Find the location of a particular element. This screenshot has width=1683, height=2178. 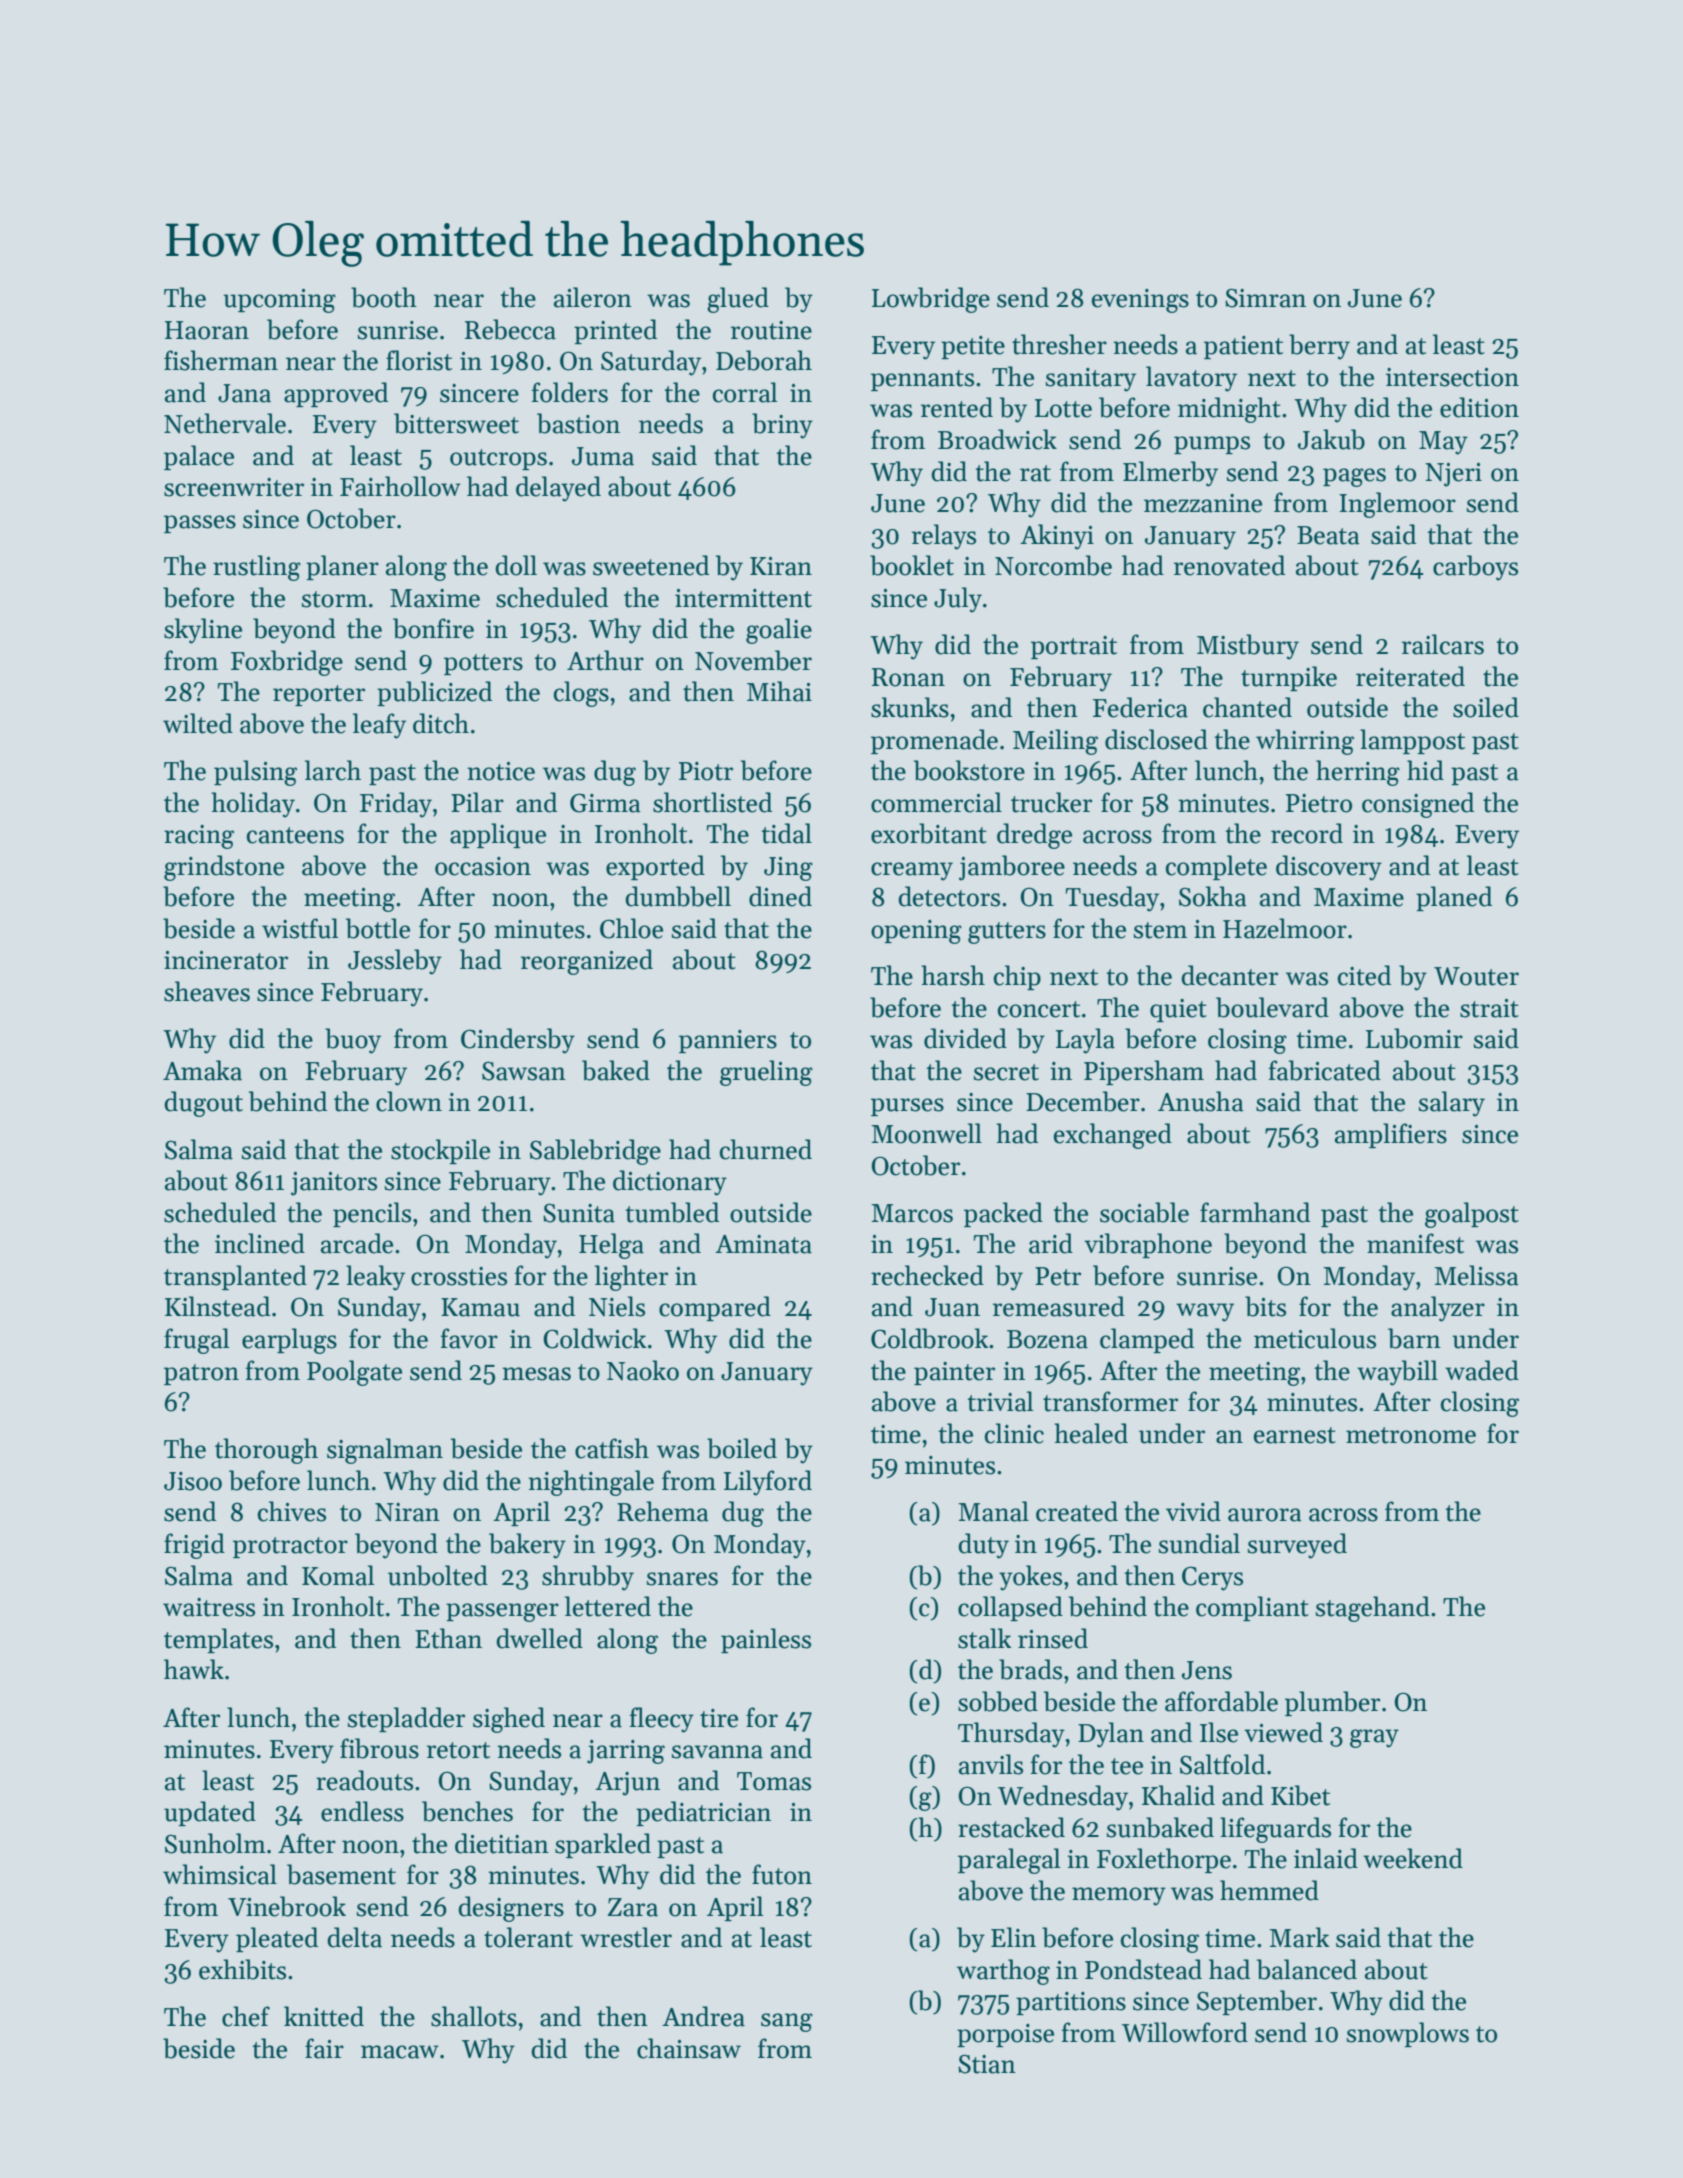

Jisoo is located at coordinates (193, 1481).
